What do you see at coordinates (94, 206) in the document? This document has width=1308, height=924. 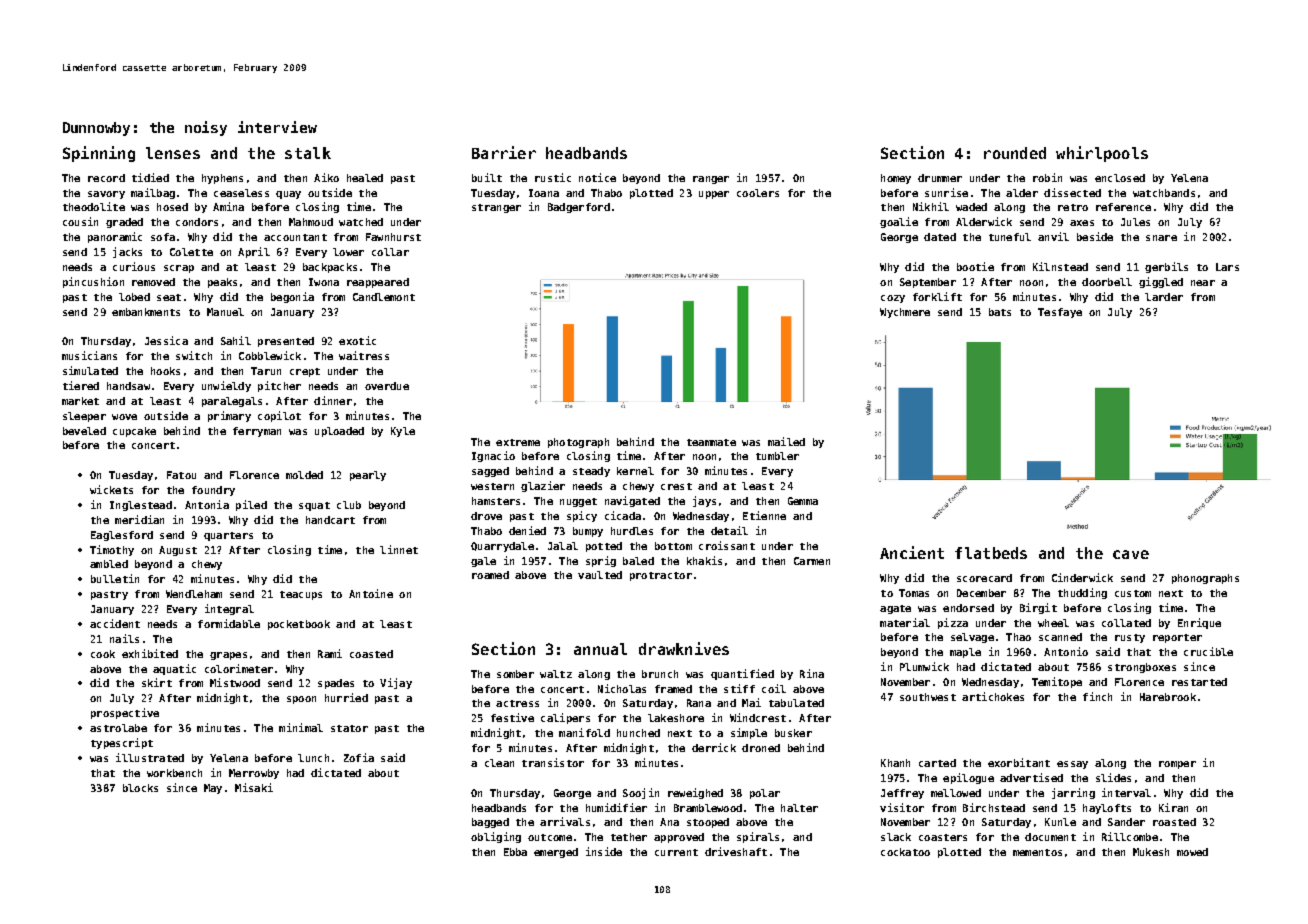 I see `theodolite` at bounding box center [94, 206].
